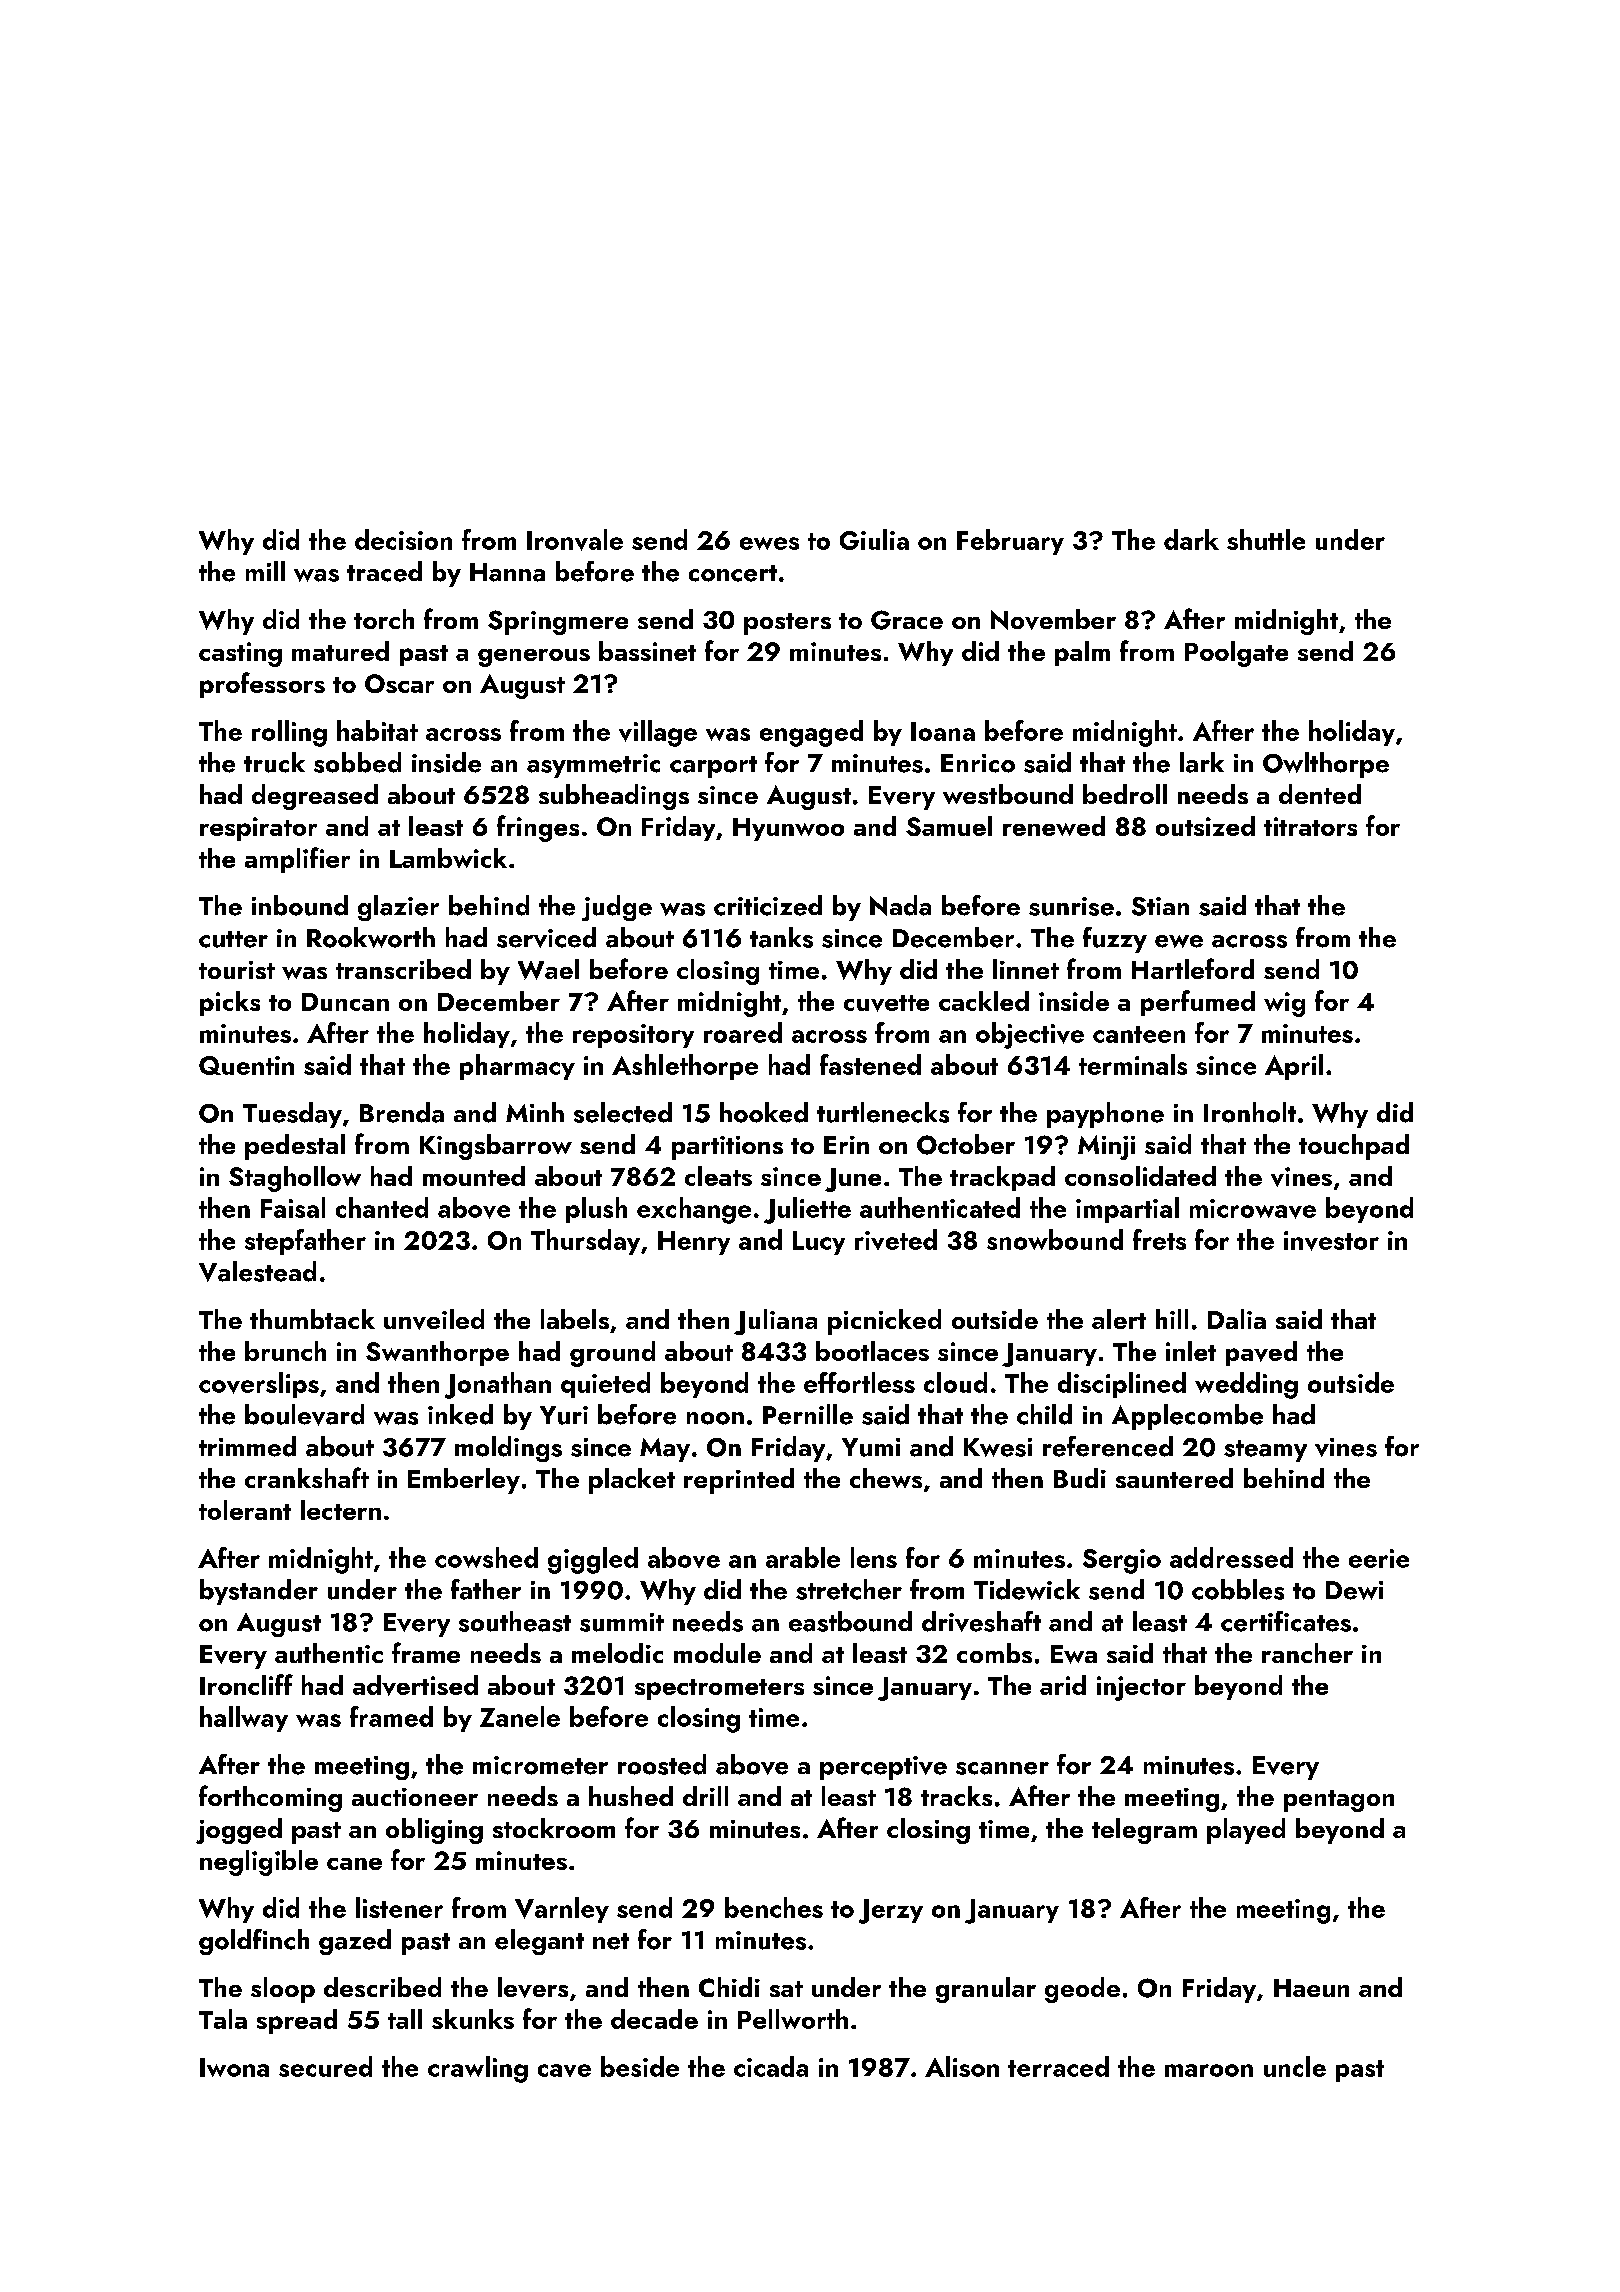  I want to click on forthcoming, so click(270, 1798).
